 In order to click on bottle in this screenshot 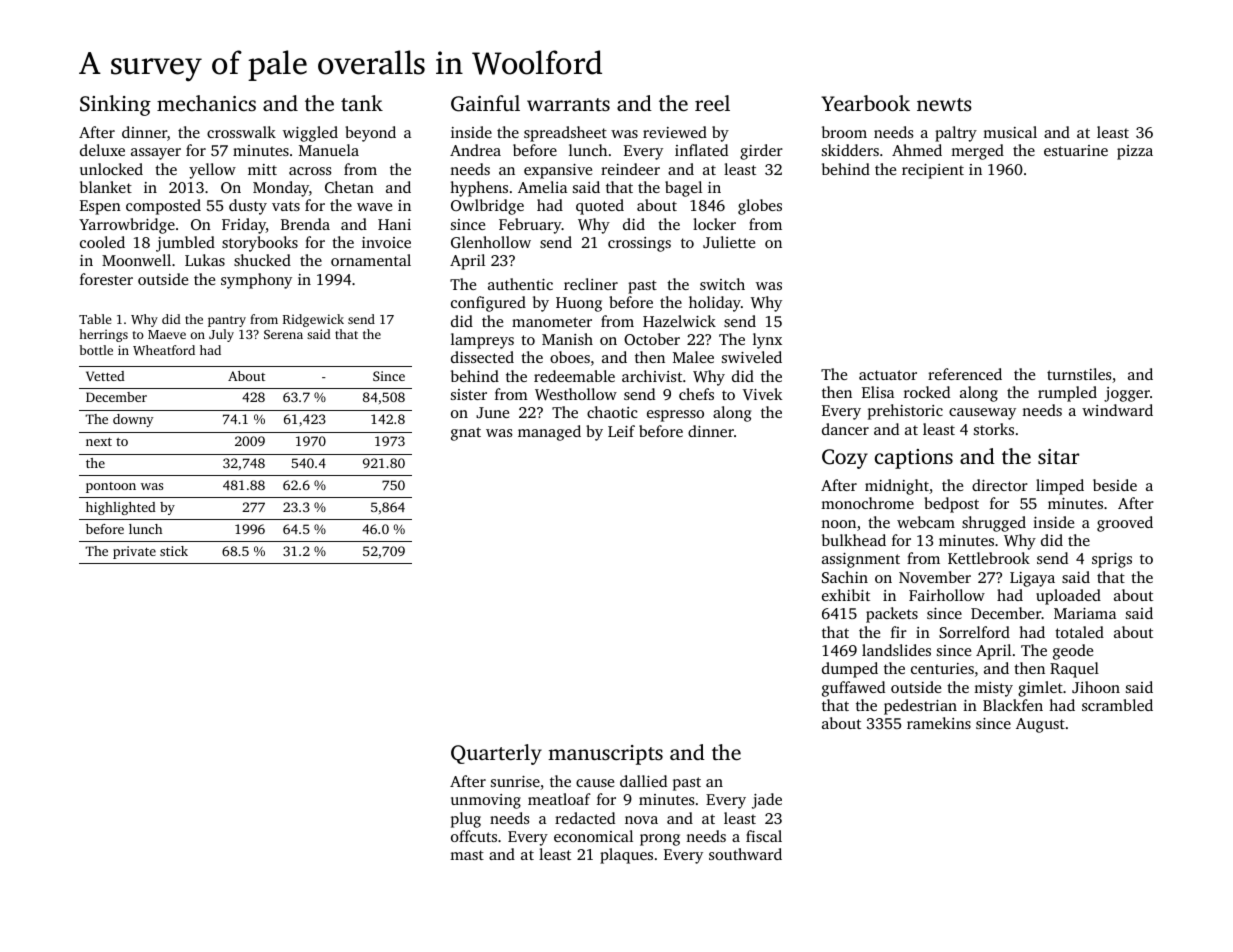, I will do `click(96, 350)`.
